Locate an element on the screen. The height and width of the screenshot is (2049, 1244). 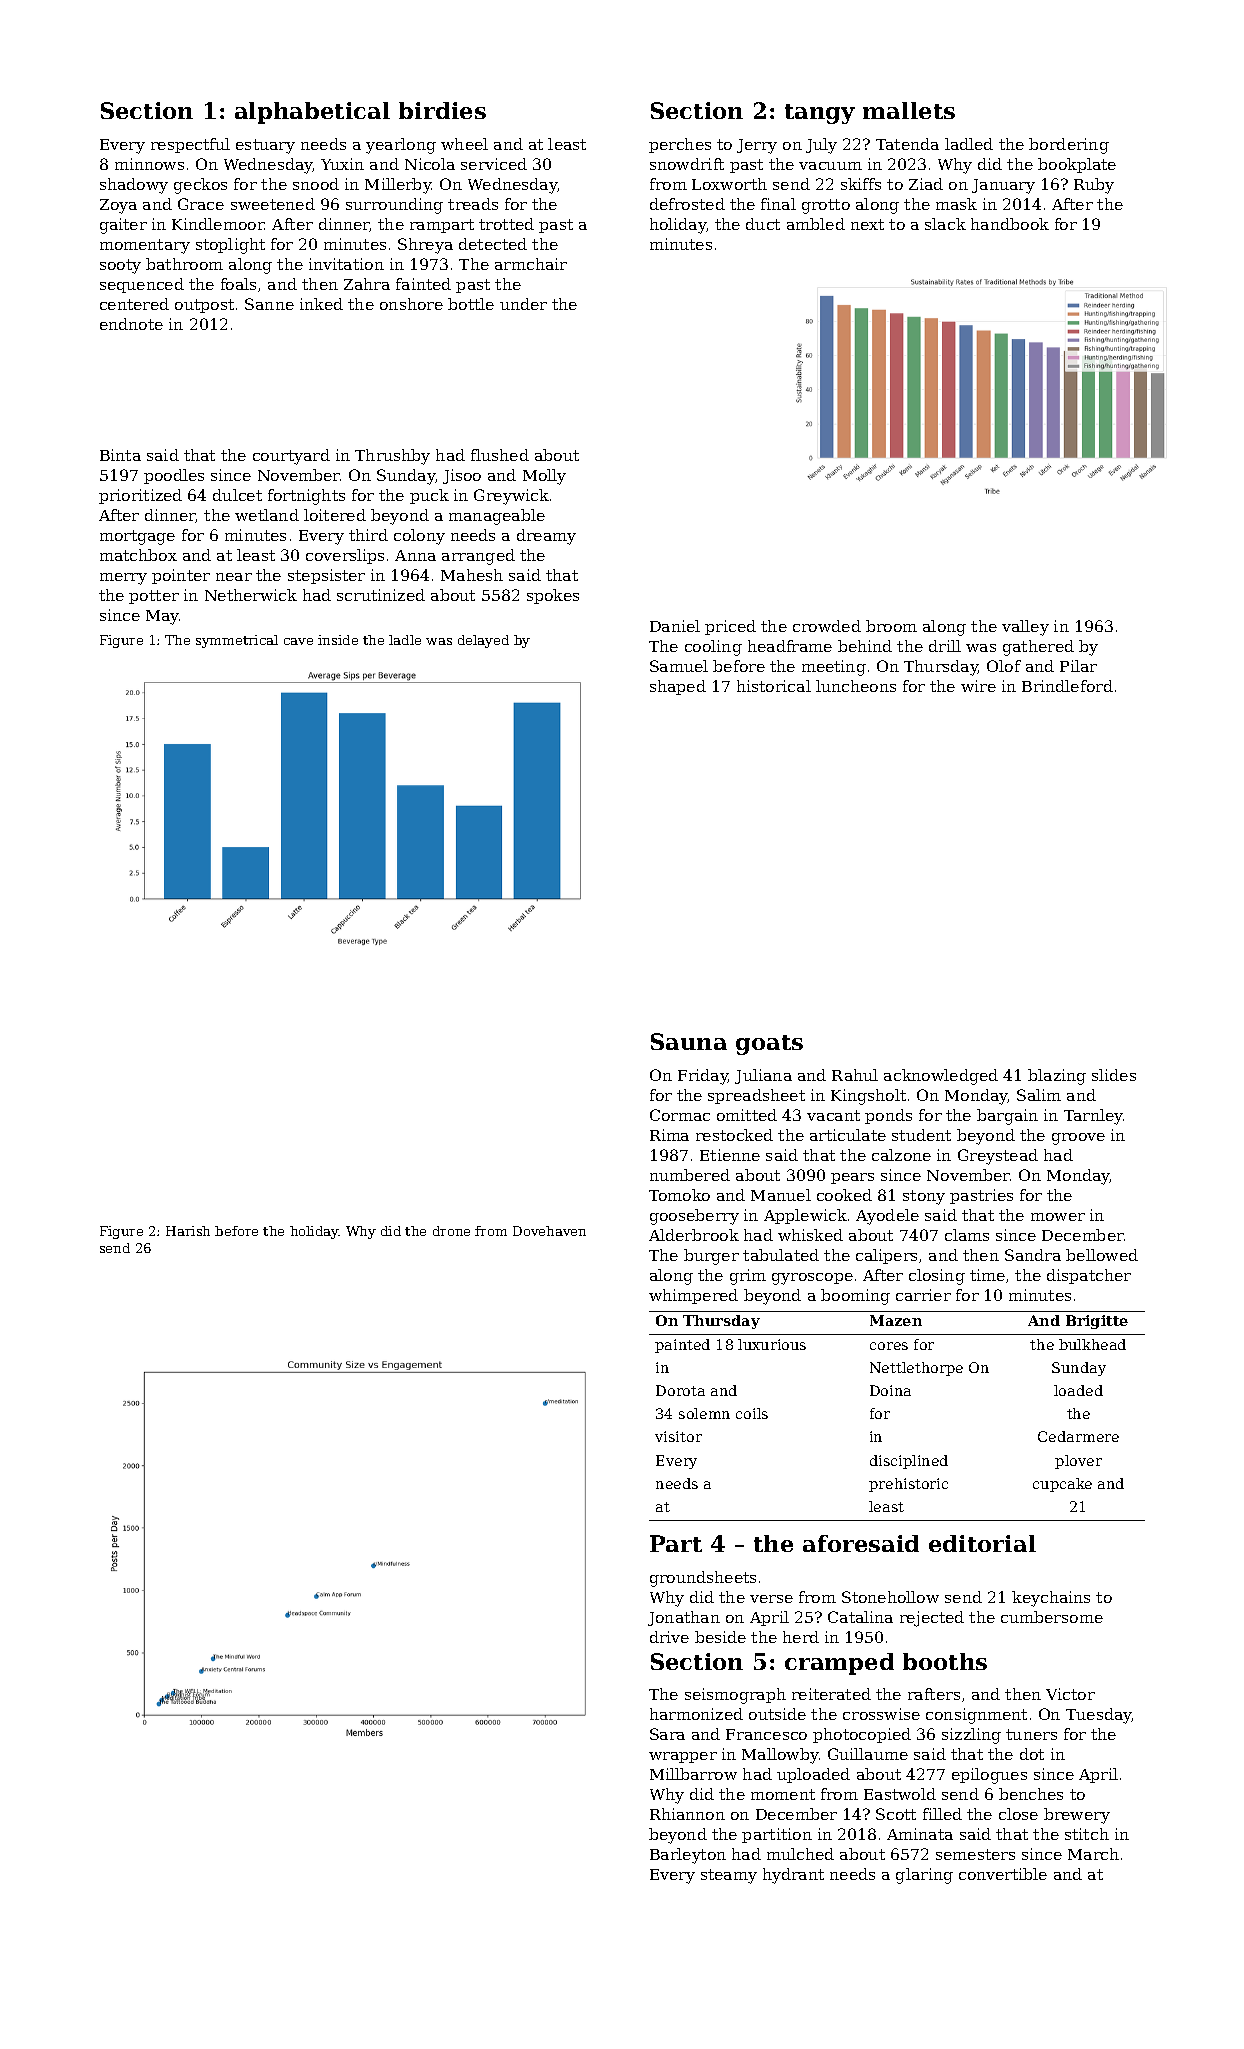
delayed is located at coordinates (483, 641).
